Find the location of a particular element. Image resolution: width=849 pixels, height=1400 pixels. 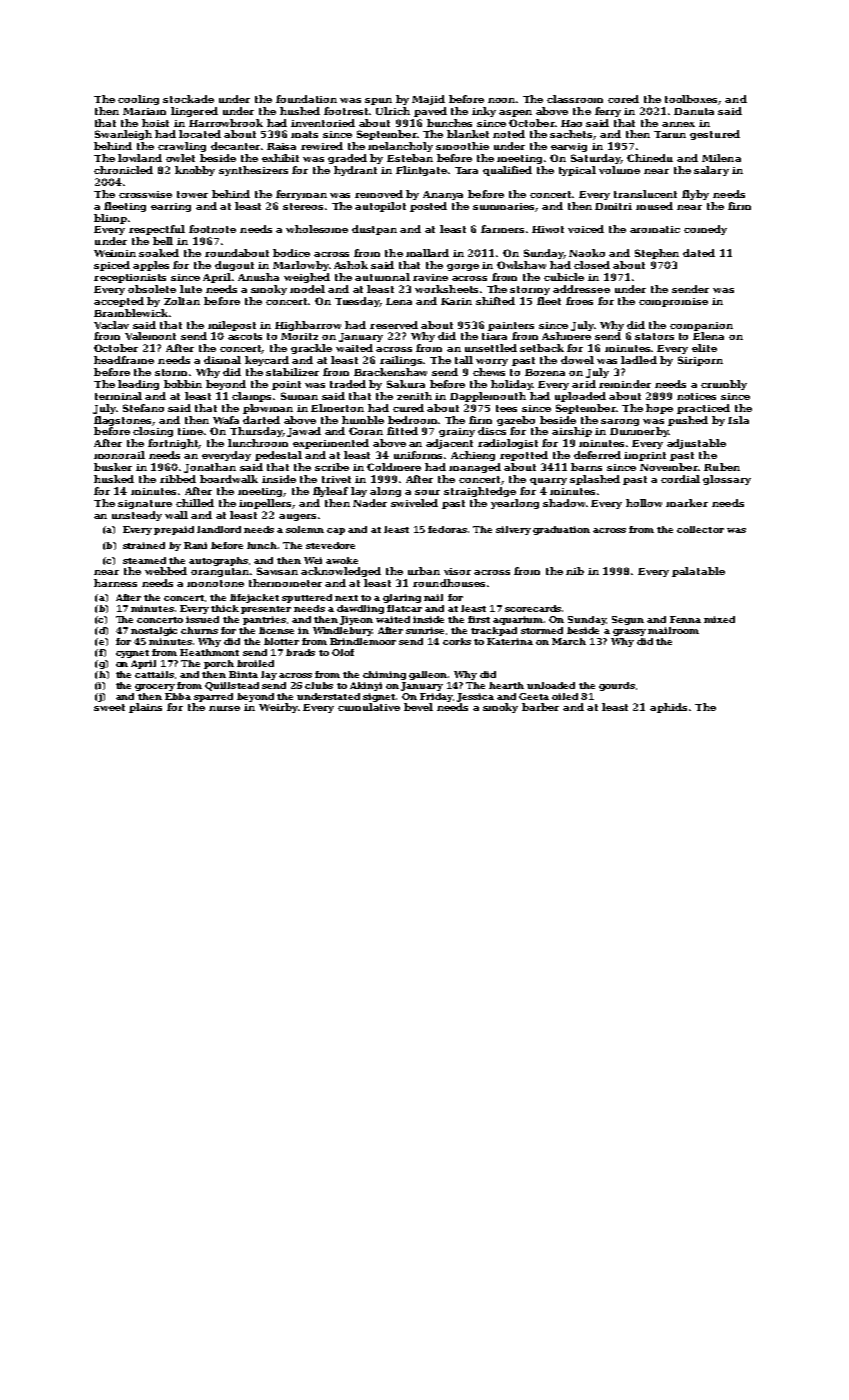

Flintgate is located at coordinates (421, 171).
